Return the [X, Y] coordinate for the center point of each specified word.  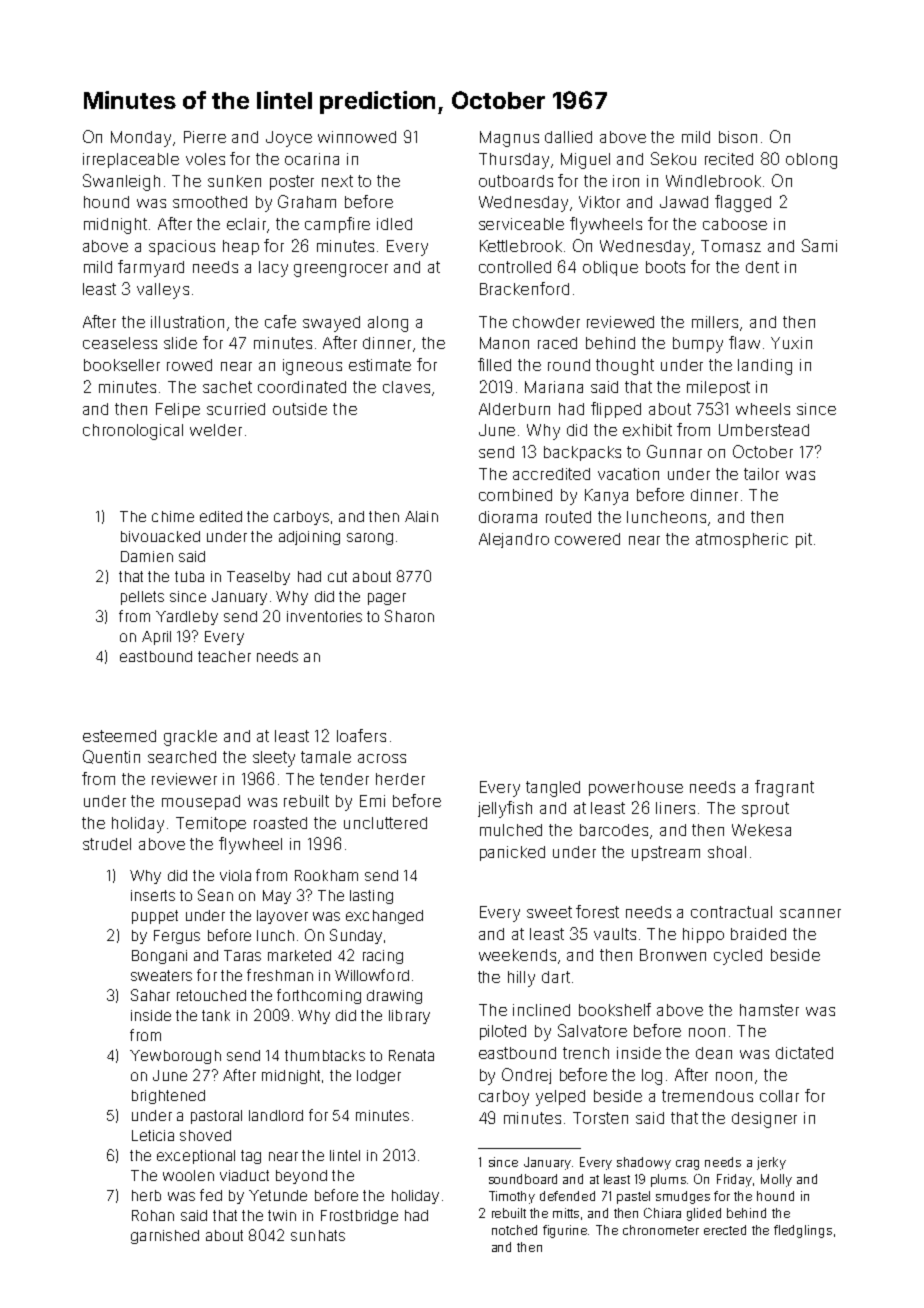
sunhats [318, 1235]
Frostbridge [359, 1217]
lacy [273, 269]
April [156, 638]
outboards [516, 181]
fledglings [803, 1231]
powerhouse [636, 788]
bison [738, 137]
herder [400, 779]
